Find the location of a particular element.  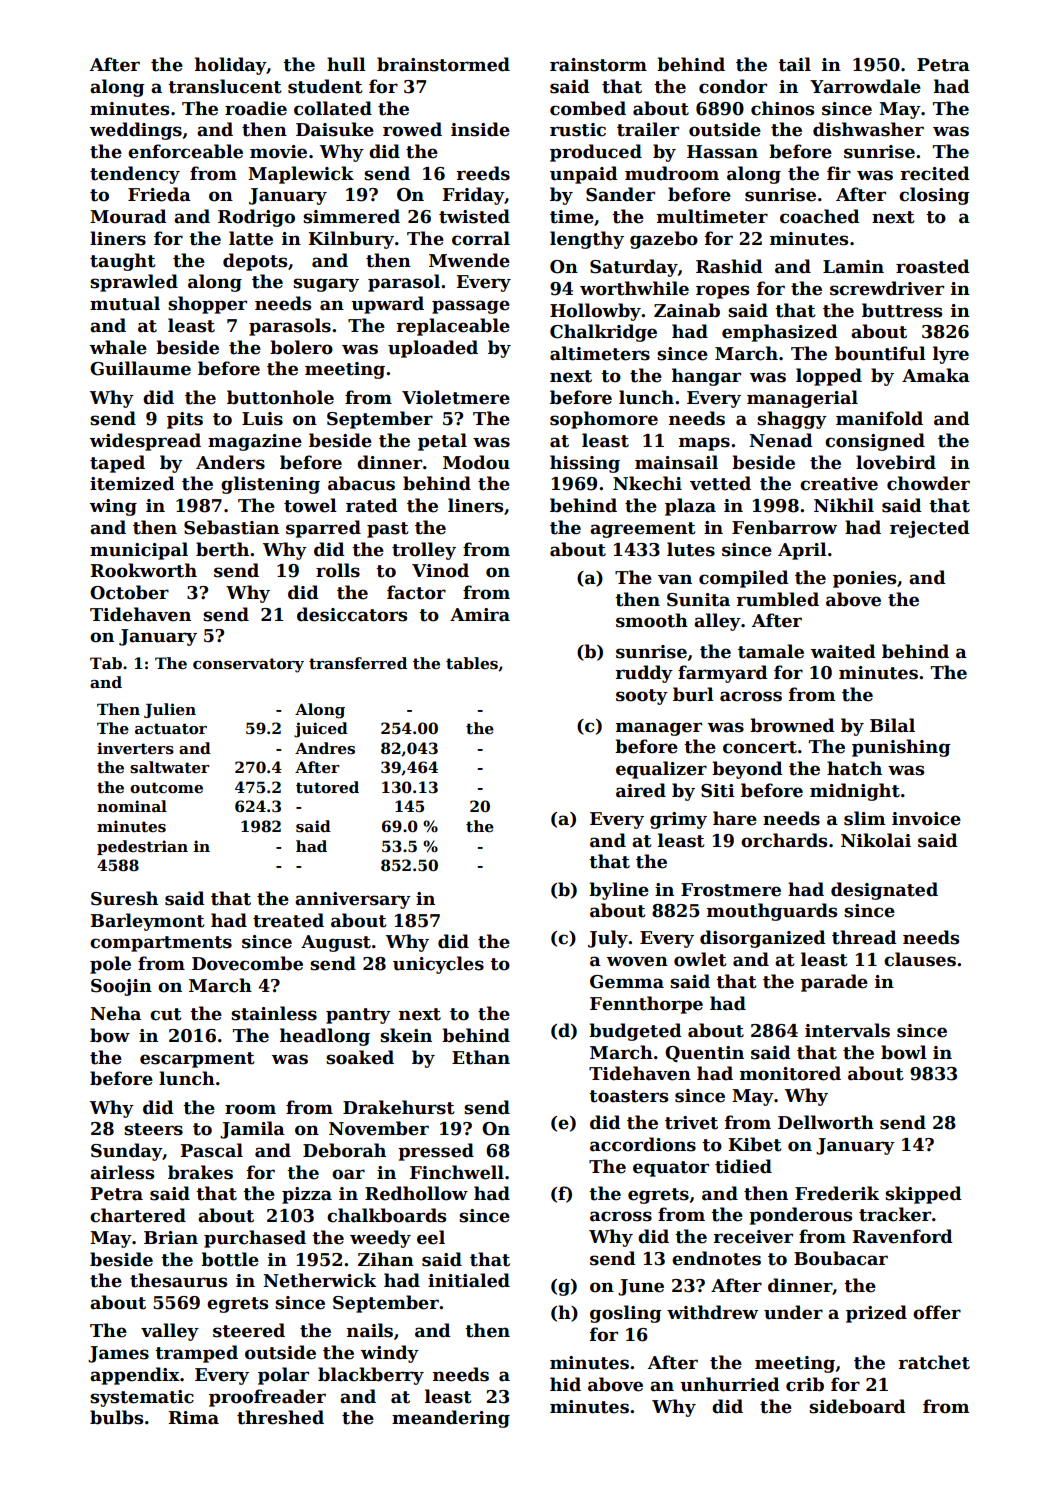

orchards is located at coordinates (784, 840).
